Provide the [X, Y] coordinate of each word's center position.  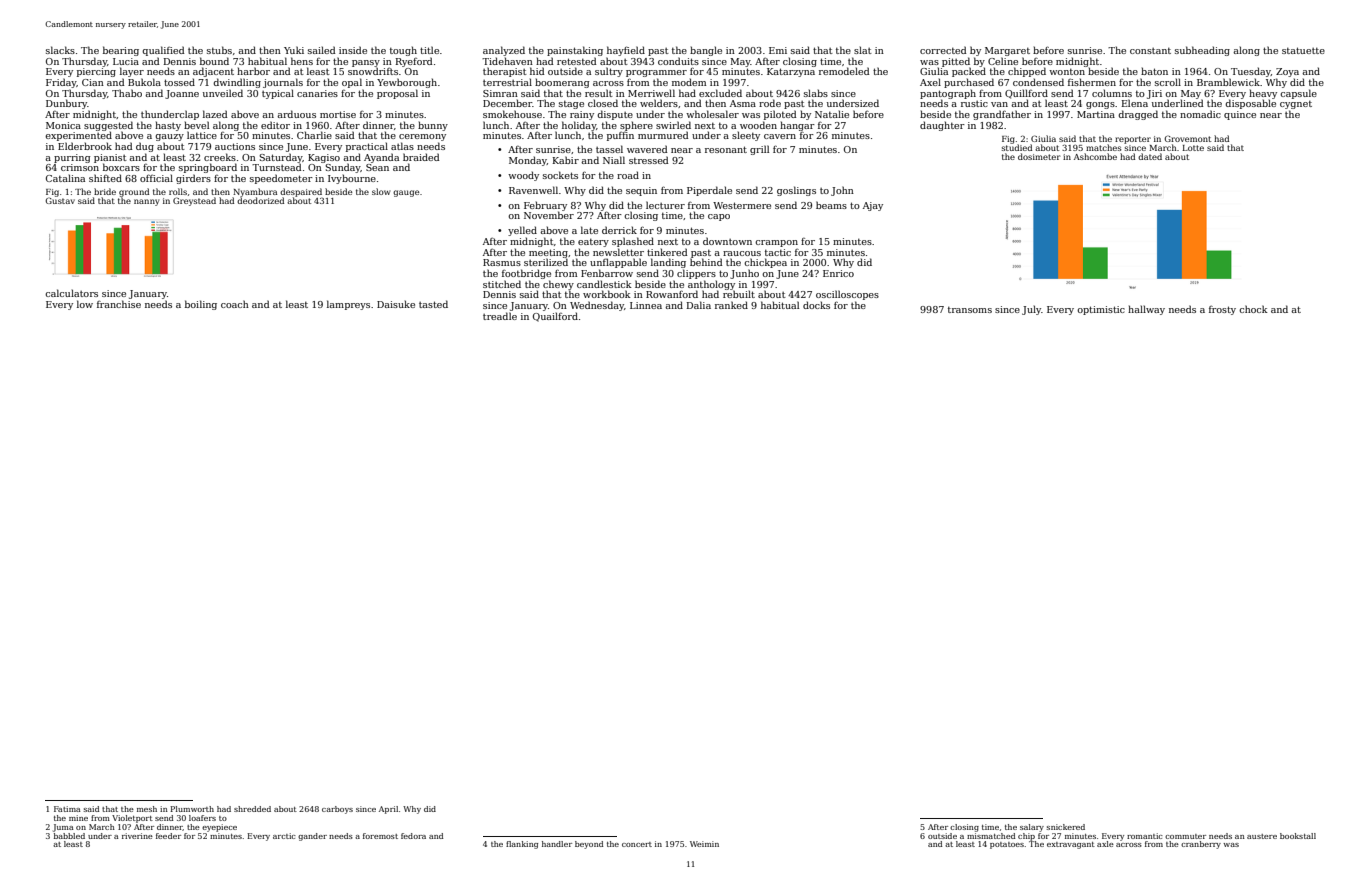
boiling [201, 305]
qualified [163, 51]
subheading [1202, 51]
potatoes [1007, 845]
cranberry [1201, 845]
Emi [778, 50]
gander [312, 837]
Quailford [555, 317]
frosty [1222, 310]
